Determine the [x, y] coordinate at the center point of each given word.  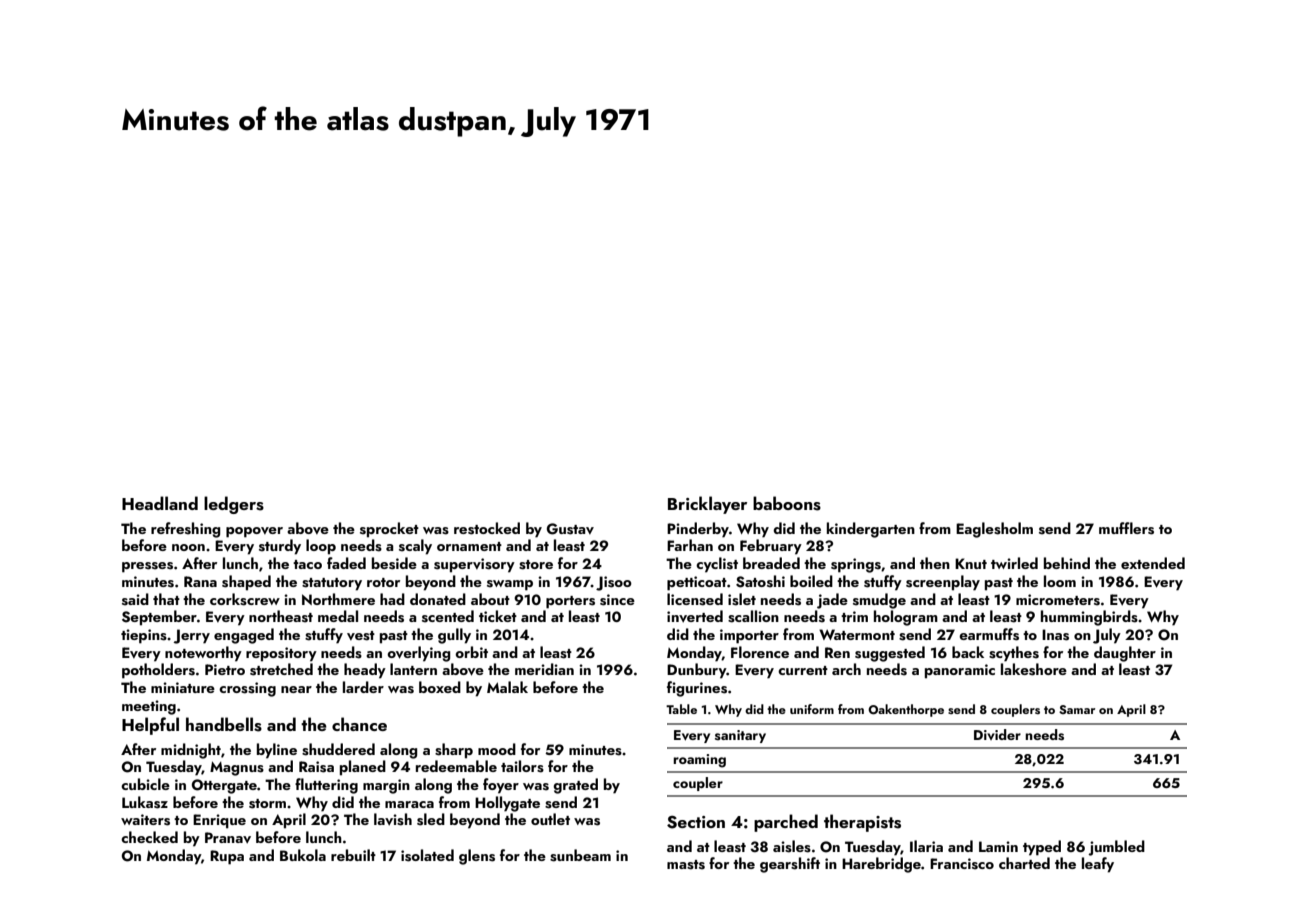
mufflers [1126, 528]
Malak [507, 687]
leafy [1098, 865]
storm [267, 804]
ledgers [234, 505]
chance [359, 724]
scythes [1014, 654]
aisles [792, 846]
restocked [487, 528]
